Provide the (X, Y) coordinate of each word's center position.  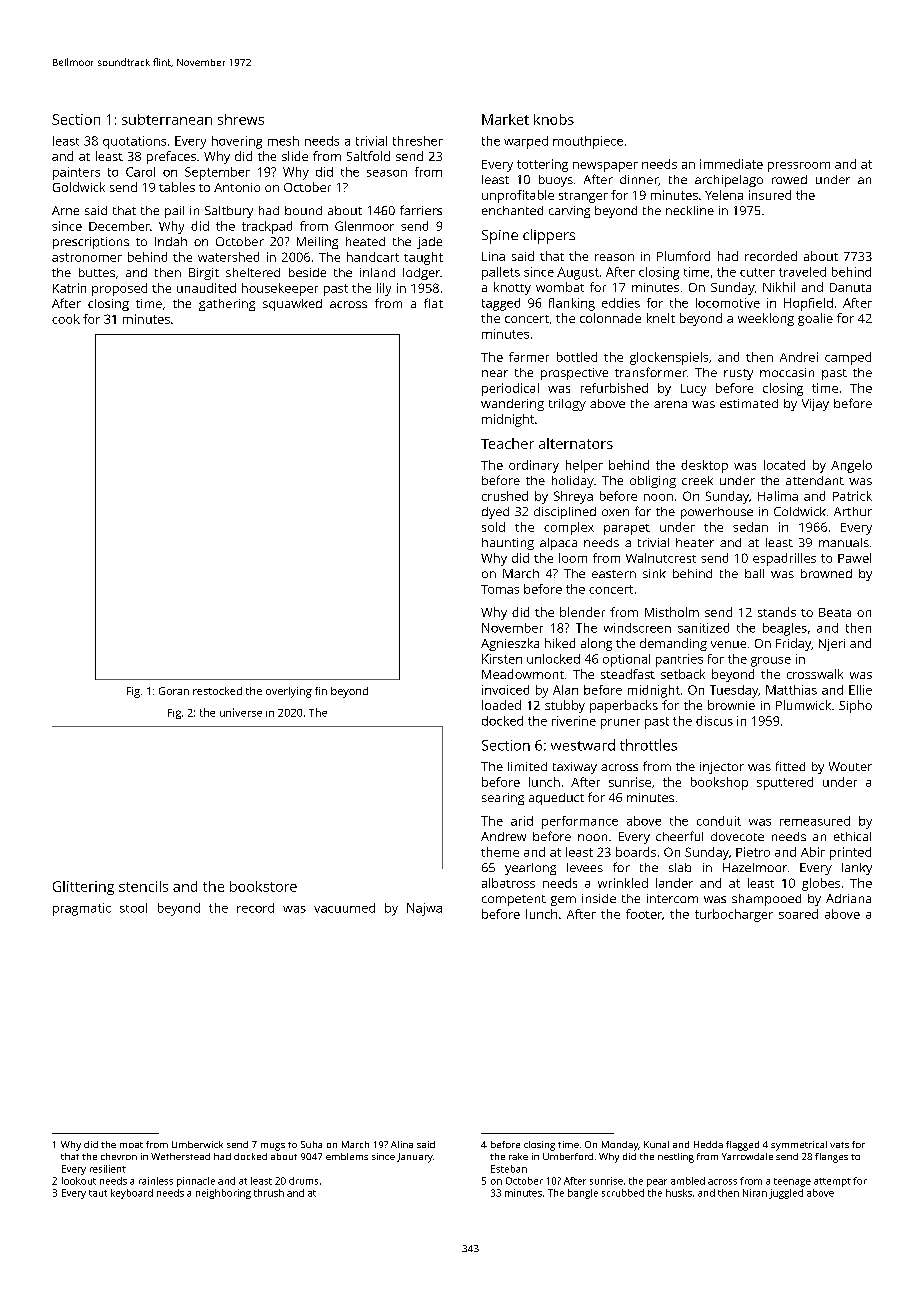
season (387, 173)
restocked (217, 691)
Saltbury (229, 212)
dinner (639, 179)
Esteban (509, 1169)
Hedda (708, 1144)
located (784, 465)
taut (98, 1193)
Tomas (500, 589)
